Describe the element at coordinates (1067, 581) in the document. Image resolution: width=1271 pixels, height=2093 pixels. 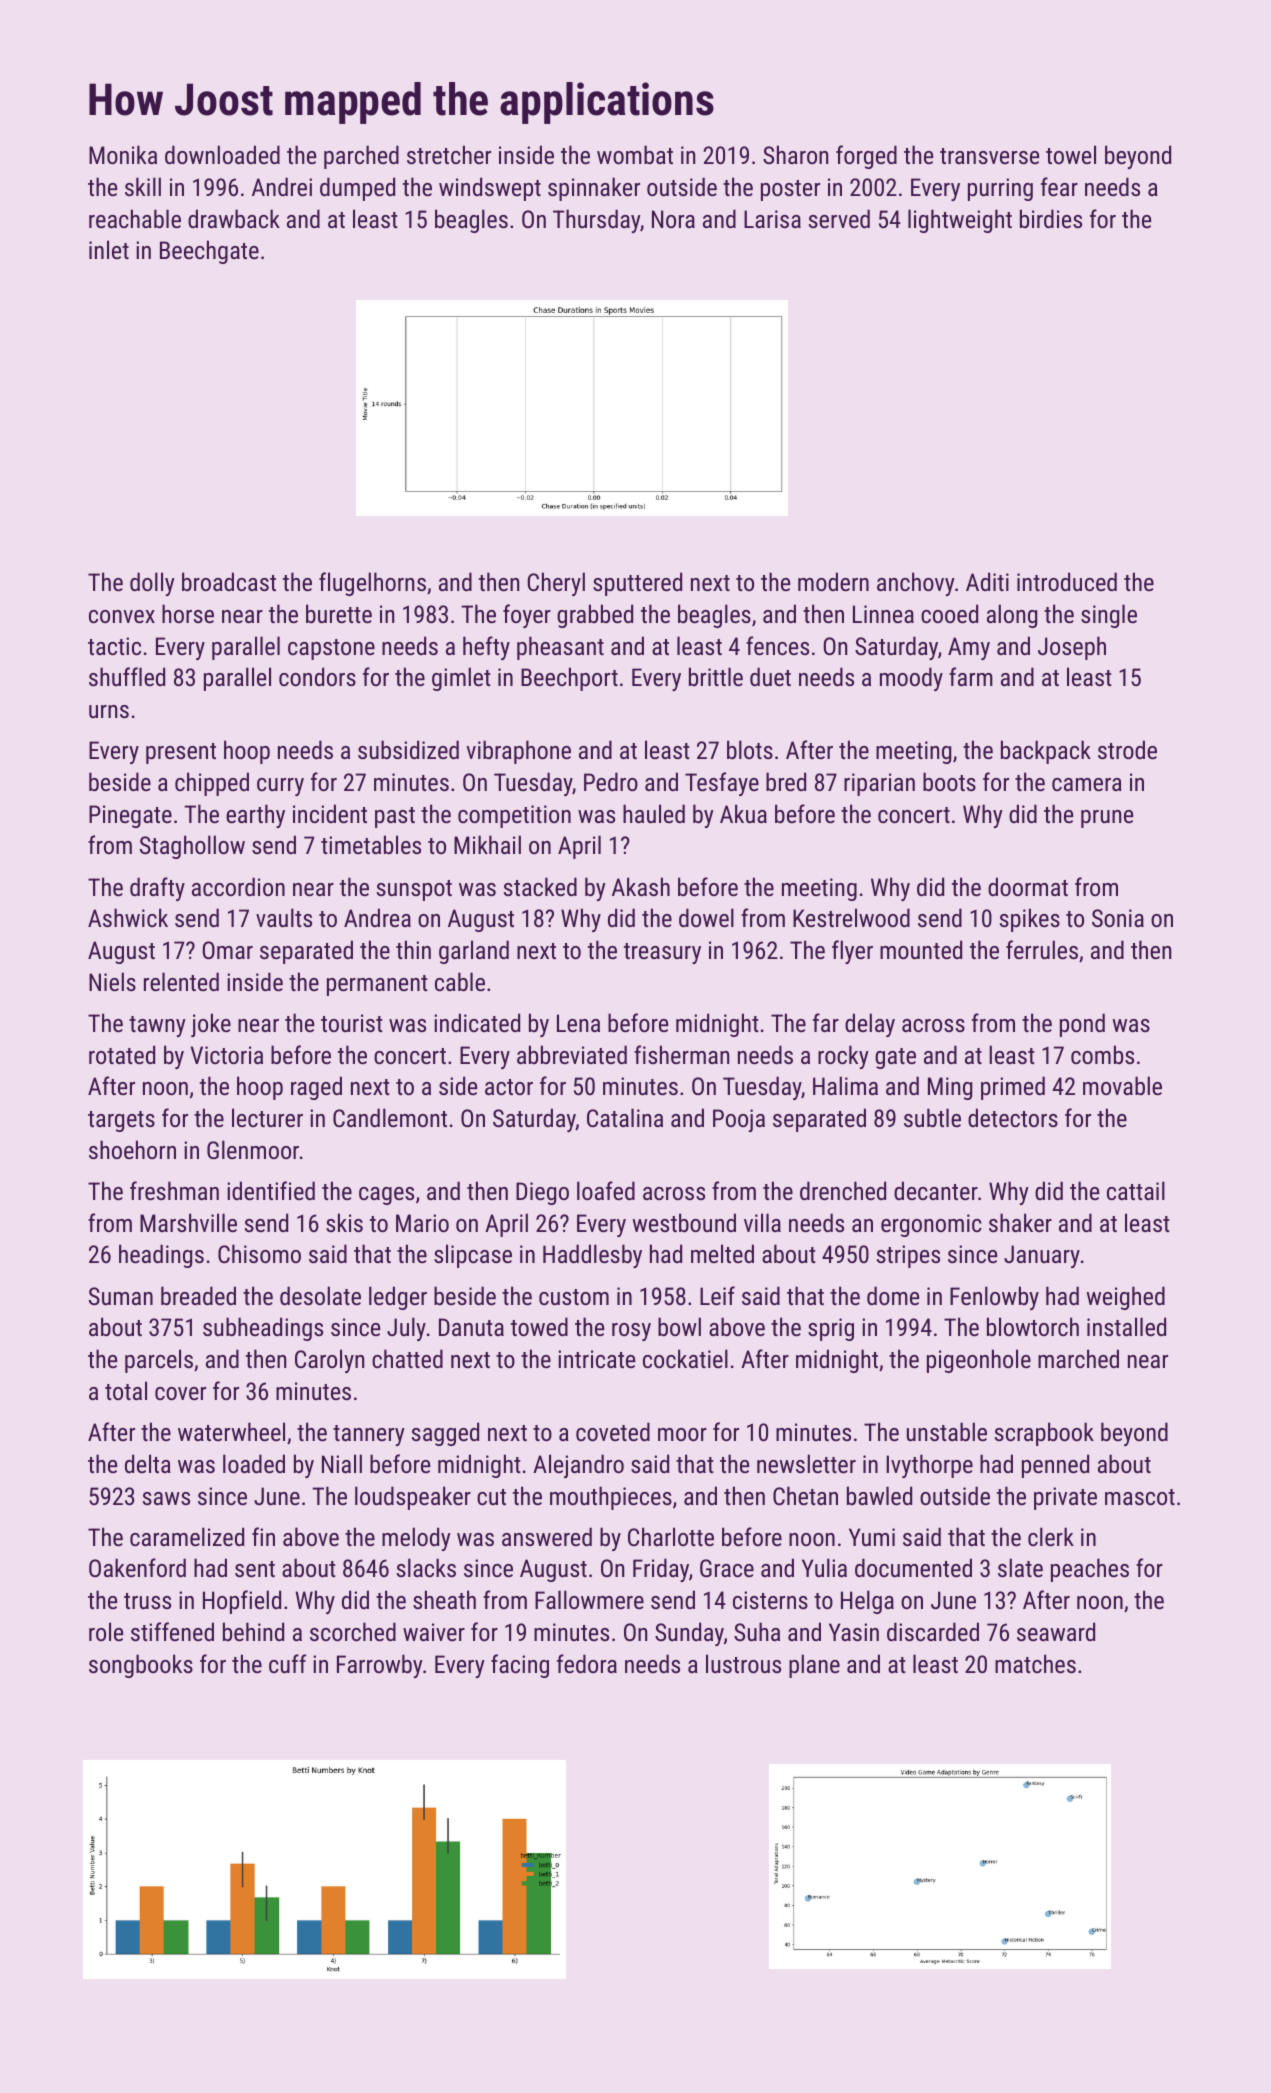
I see `introduced` at that location.
